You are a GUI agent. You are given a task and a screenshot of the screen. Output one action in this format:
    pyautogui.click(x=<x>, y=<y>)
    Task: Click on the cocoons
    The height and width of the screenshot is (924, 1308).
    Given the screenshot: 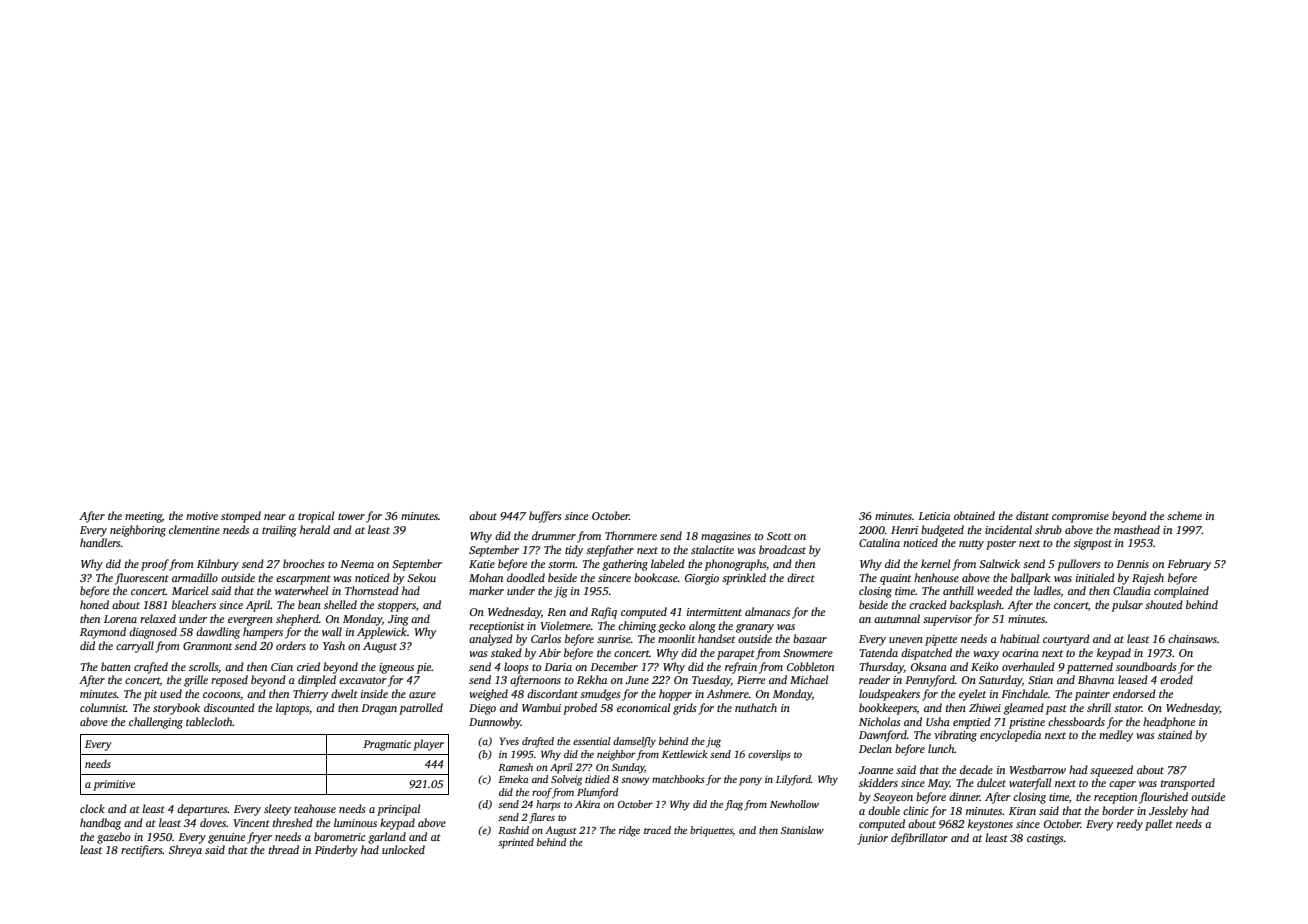 What is the action you would take?
    pyautogui.click(x=221, y=695)
